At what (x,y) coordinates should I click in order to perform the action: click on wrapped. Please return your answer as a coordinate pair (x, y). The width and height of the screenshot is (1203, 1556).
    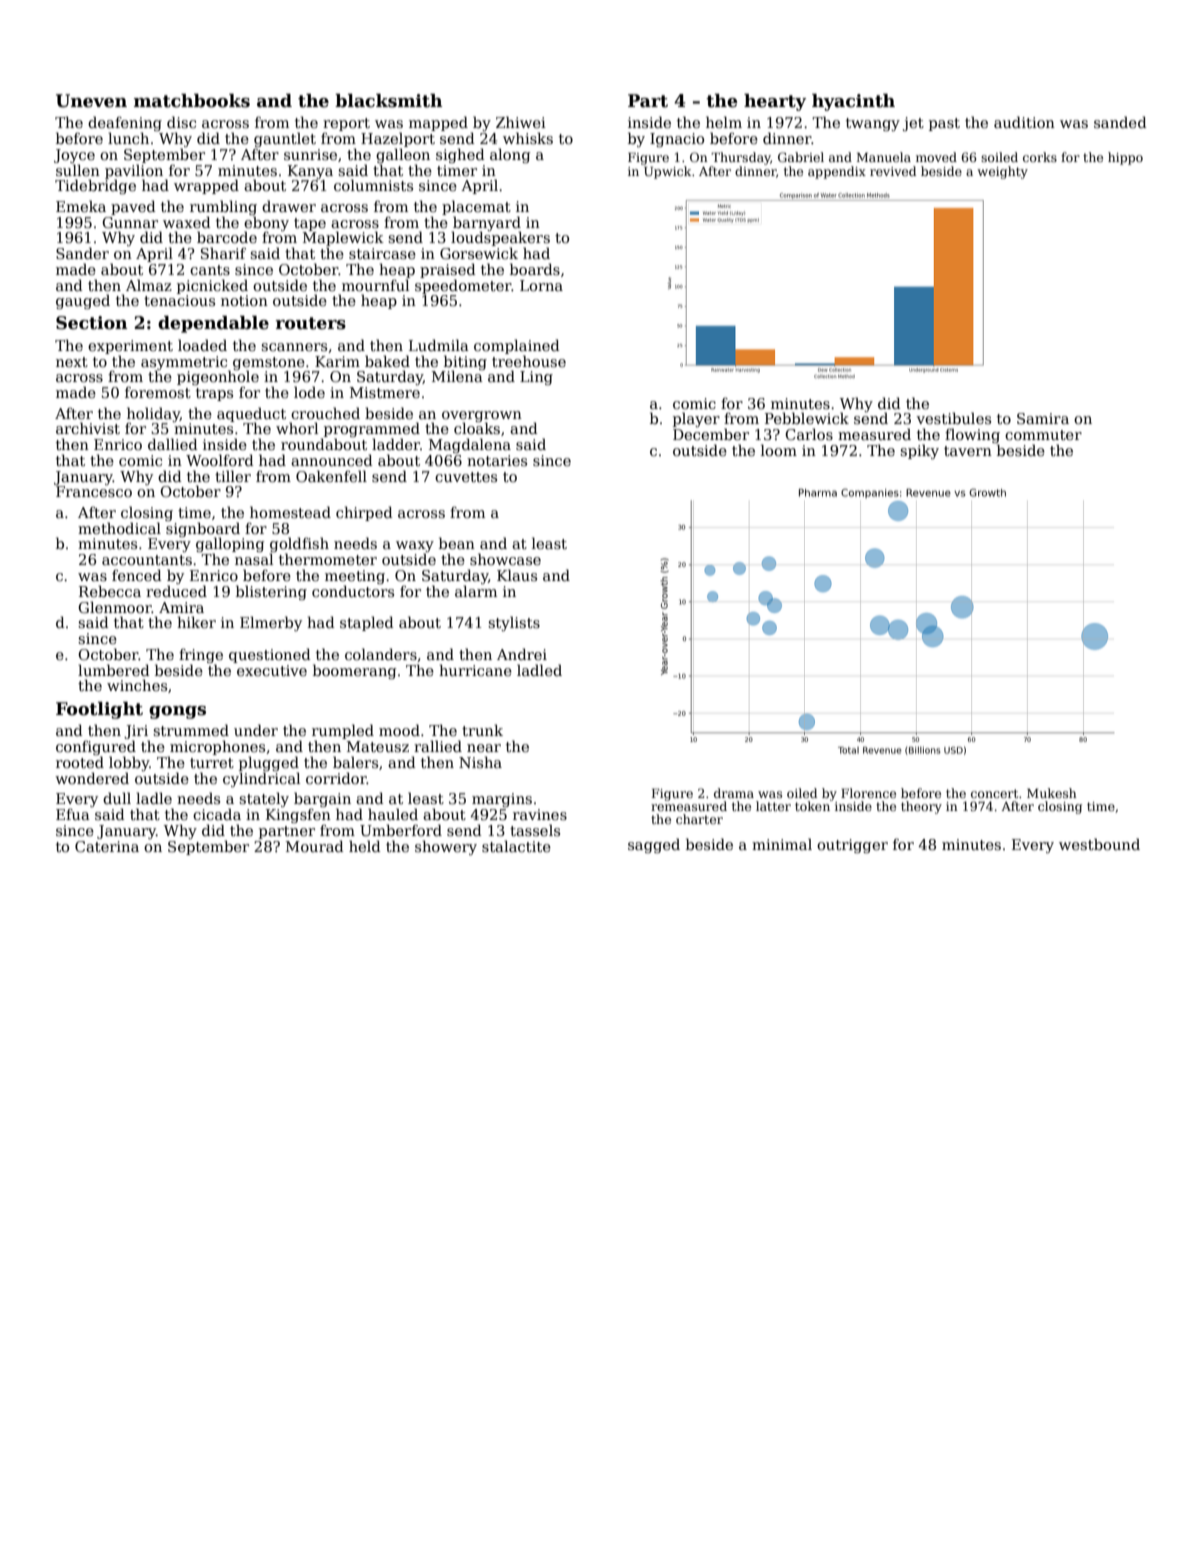
    Looking at the image, I should click on (206, 186).
